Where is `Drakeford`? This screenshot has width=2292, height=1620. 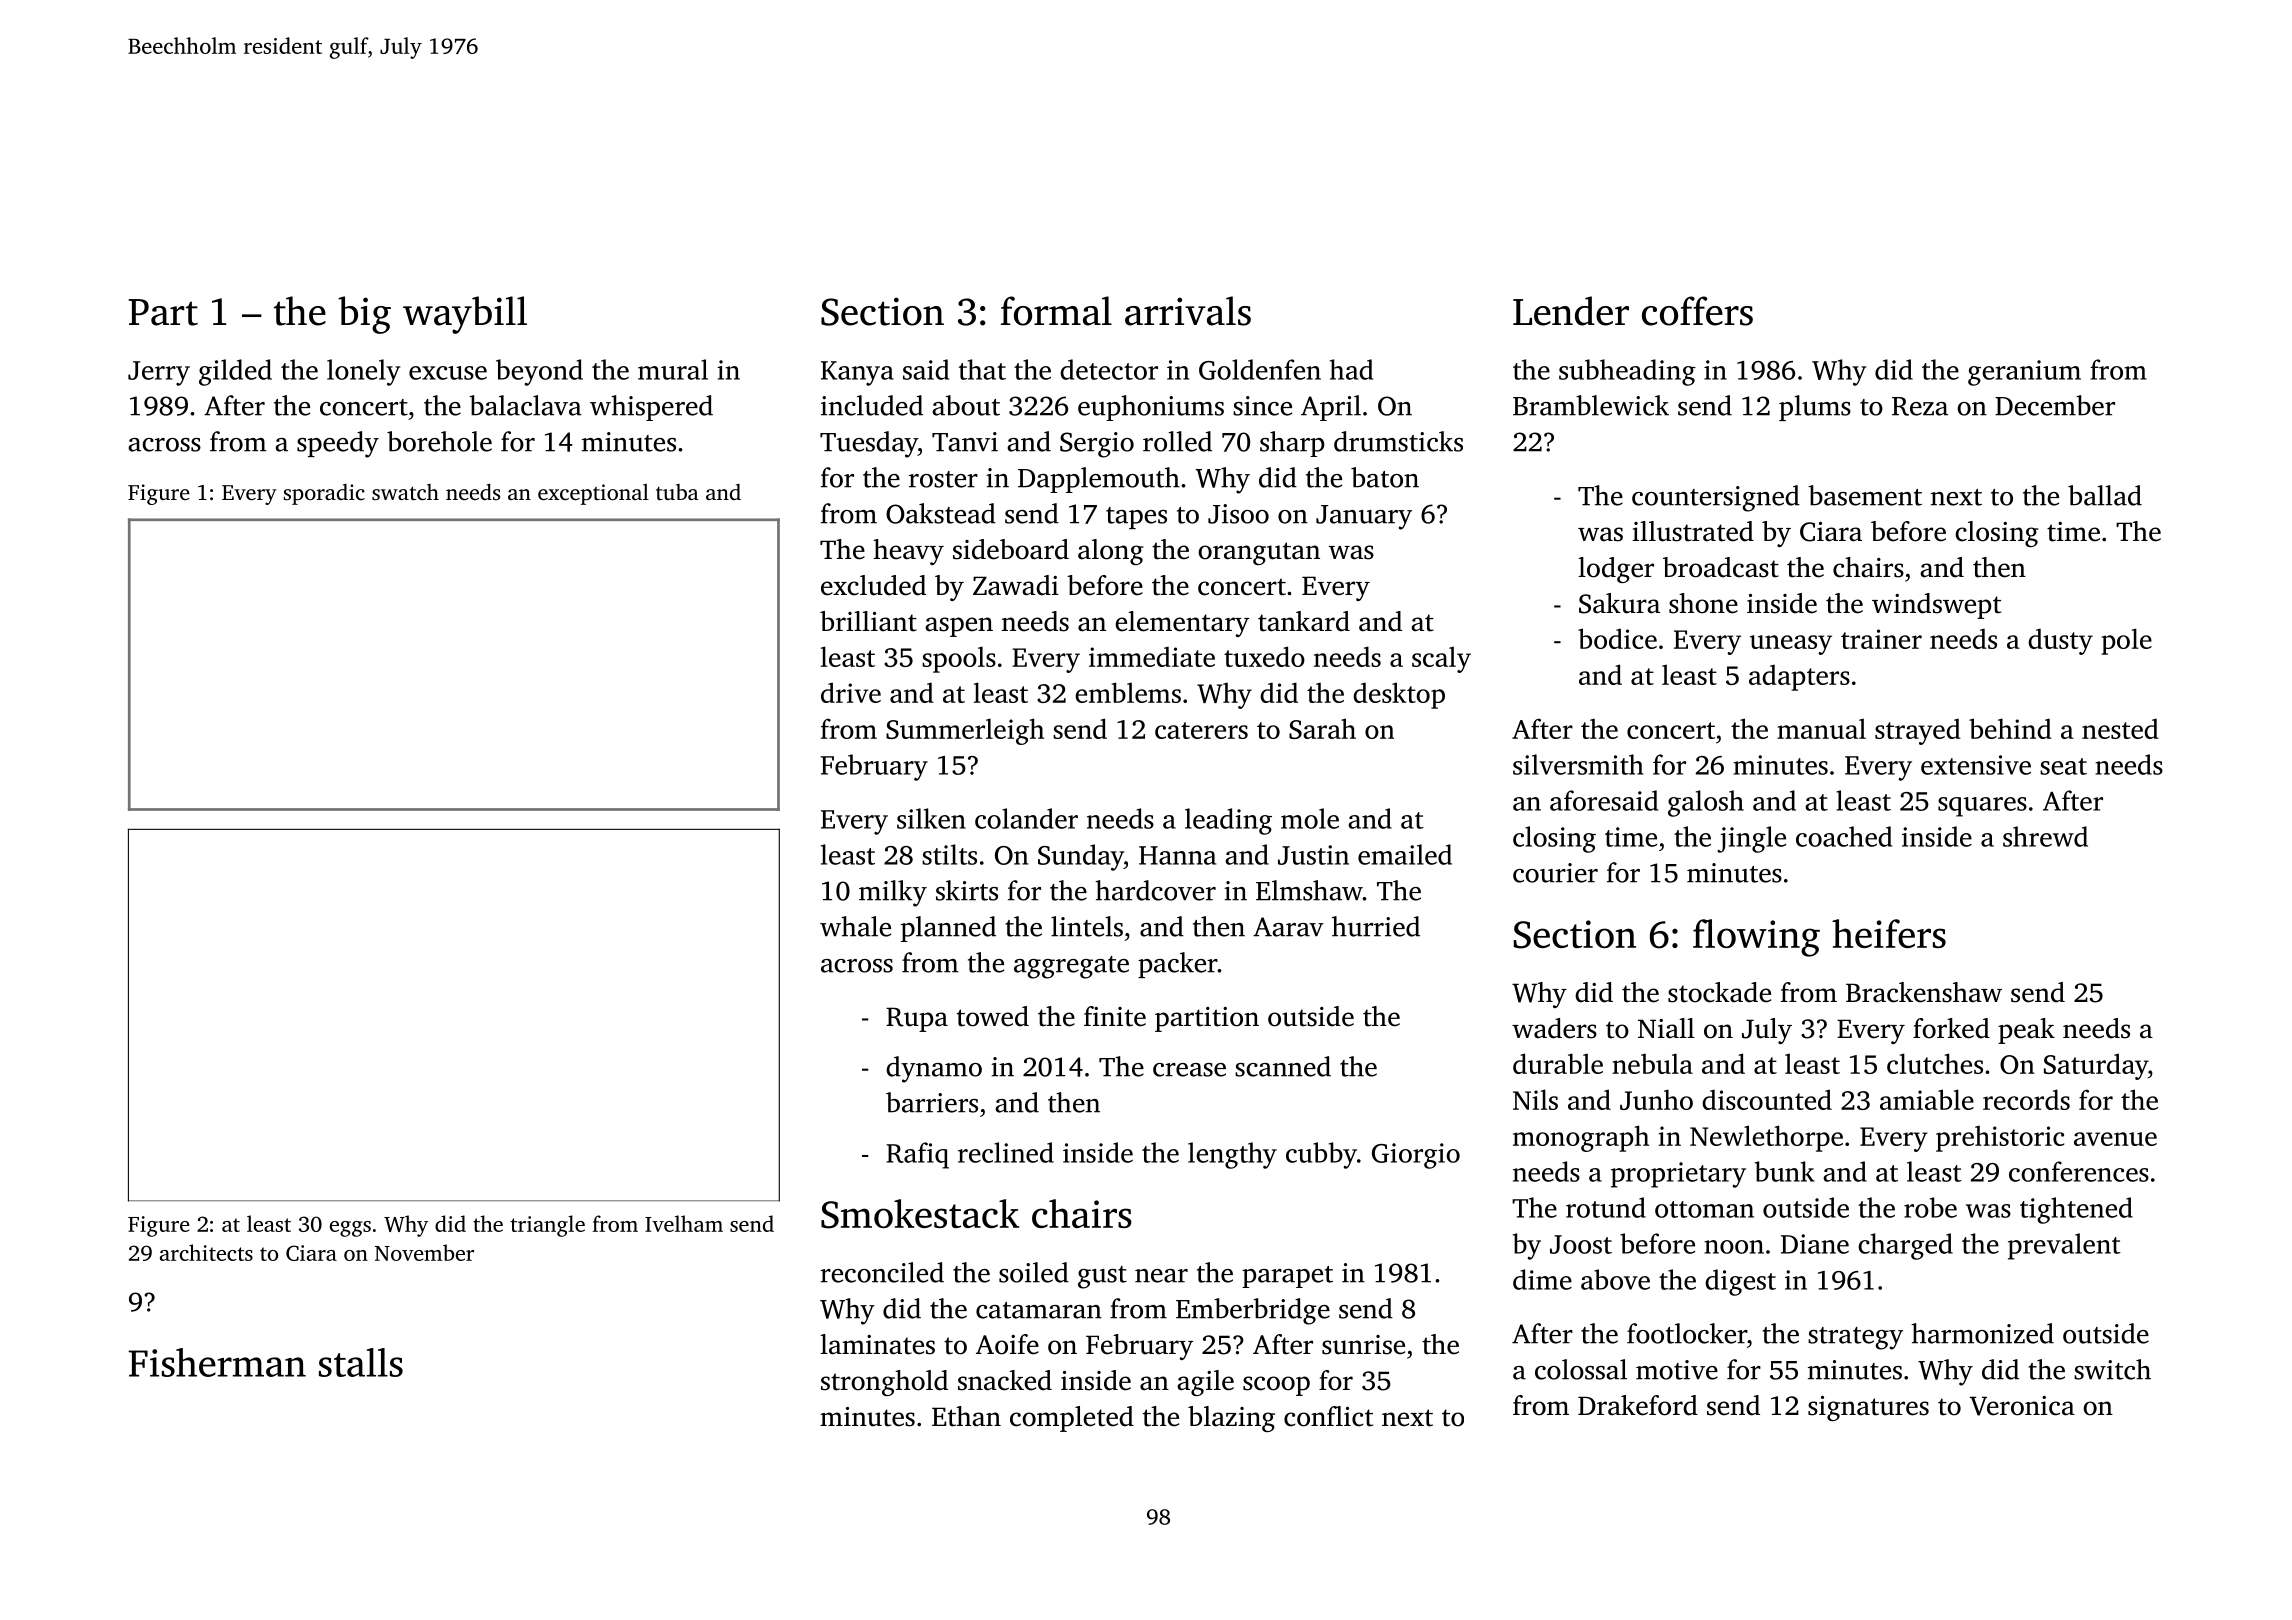
Drakeford is located at coordinates (1638, 1405).
